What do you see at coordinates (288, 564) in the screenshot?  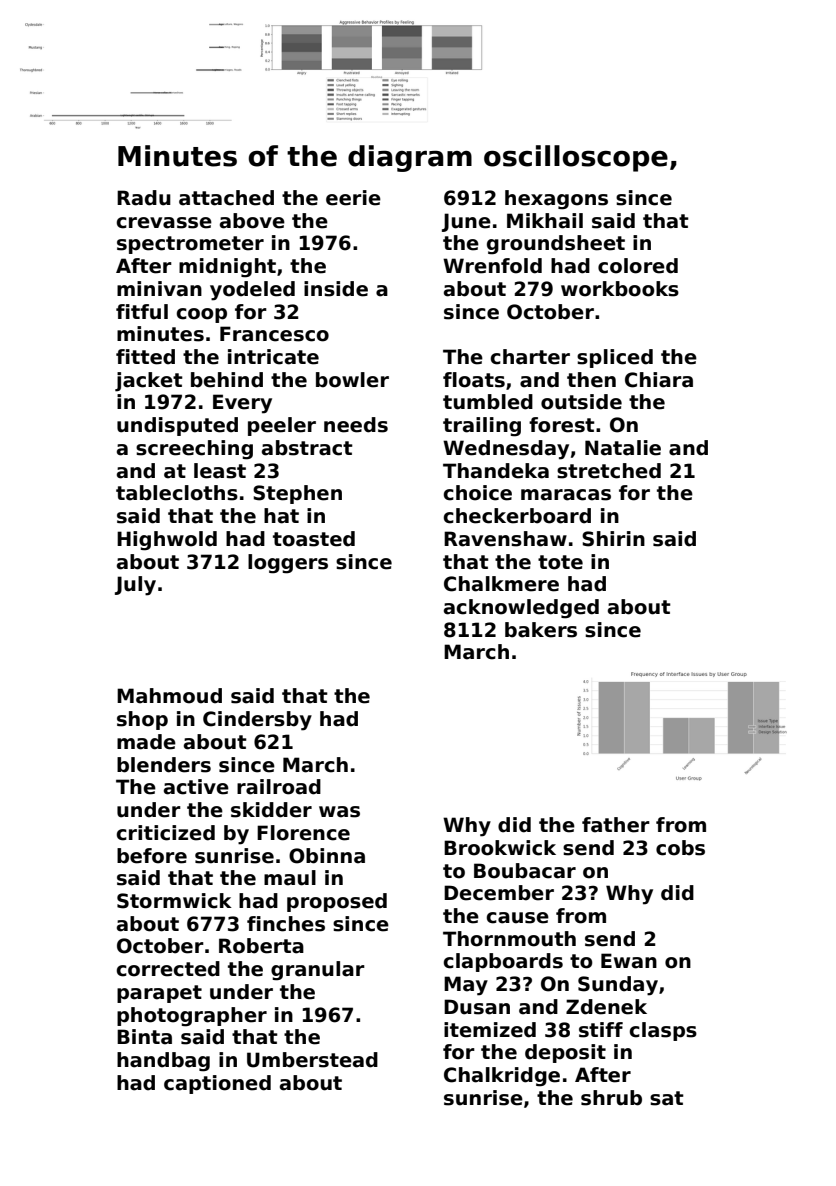 I see `loggers` at bounding box center [288, 564].
